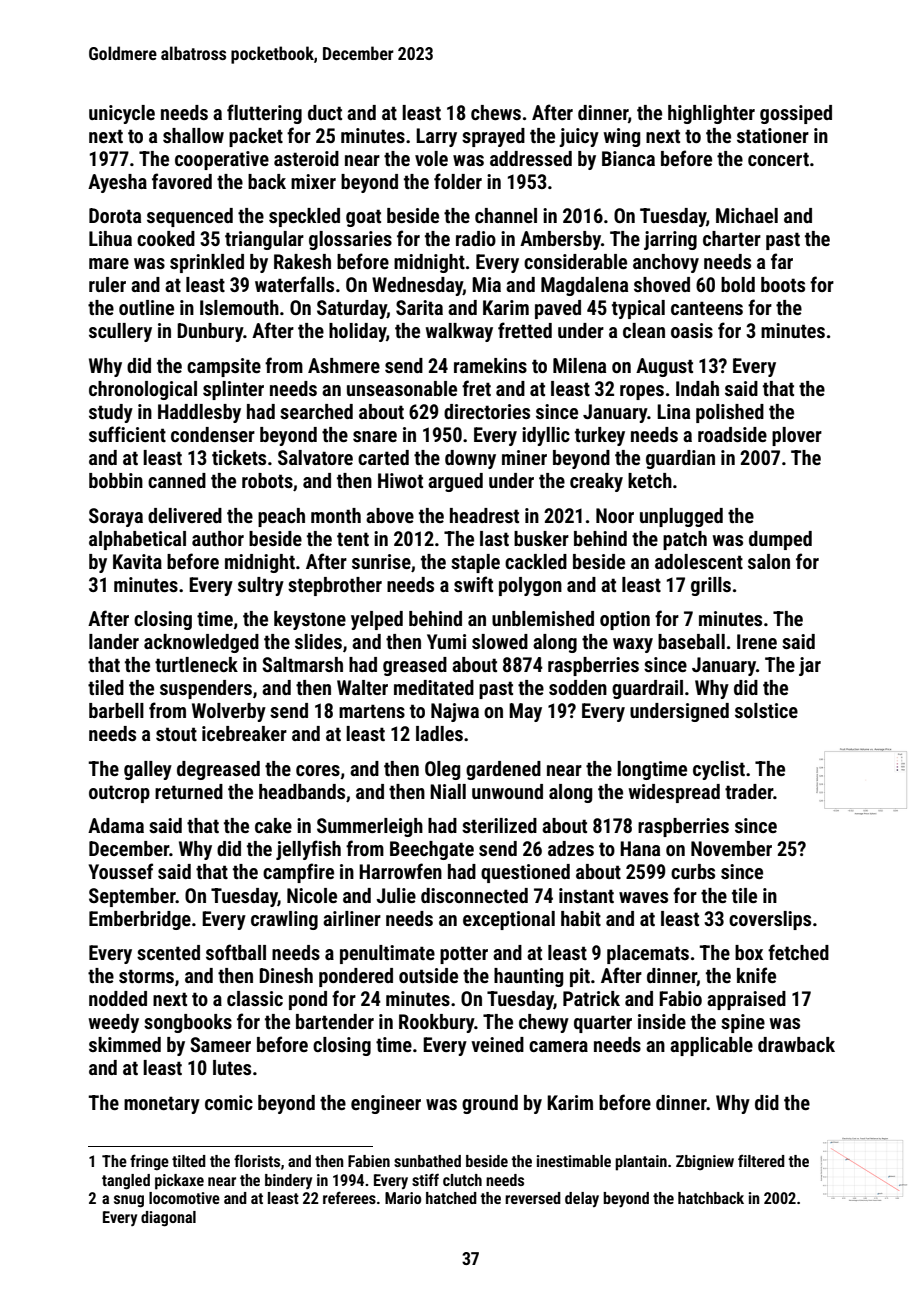 The image size is (924, 1308). I want to click on slides, so click(318, 641).
